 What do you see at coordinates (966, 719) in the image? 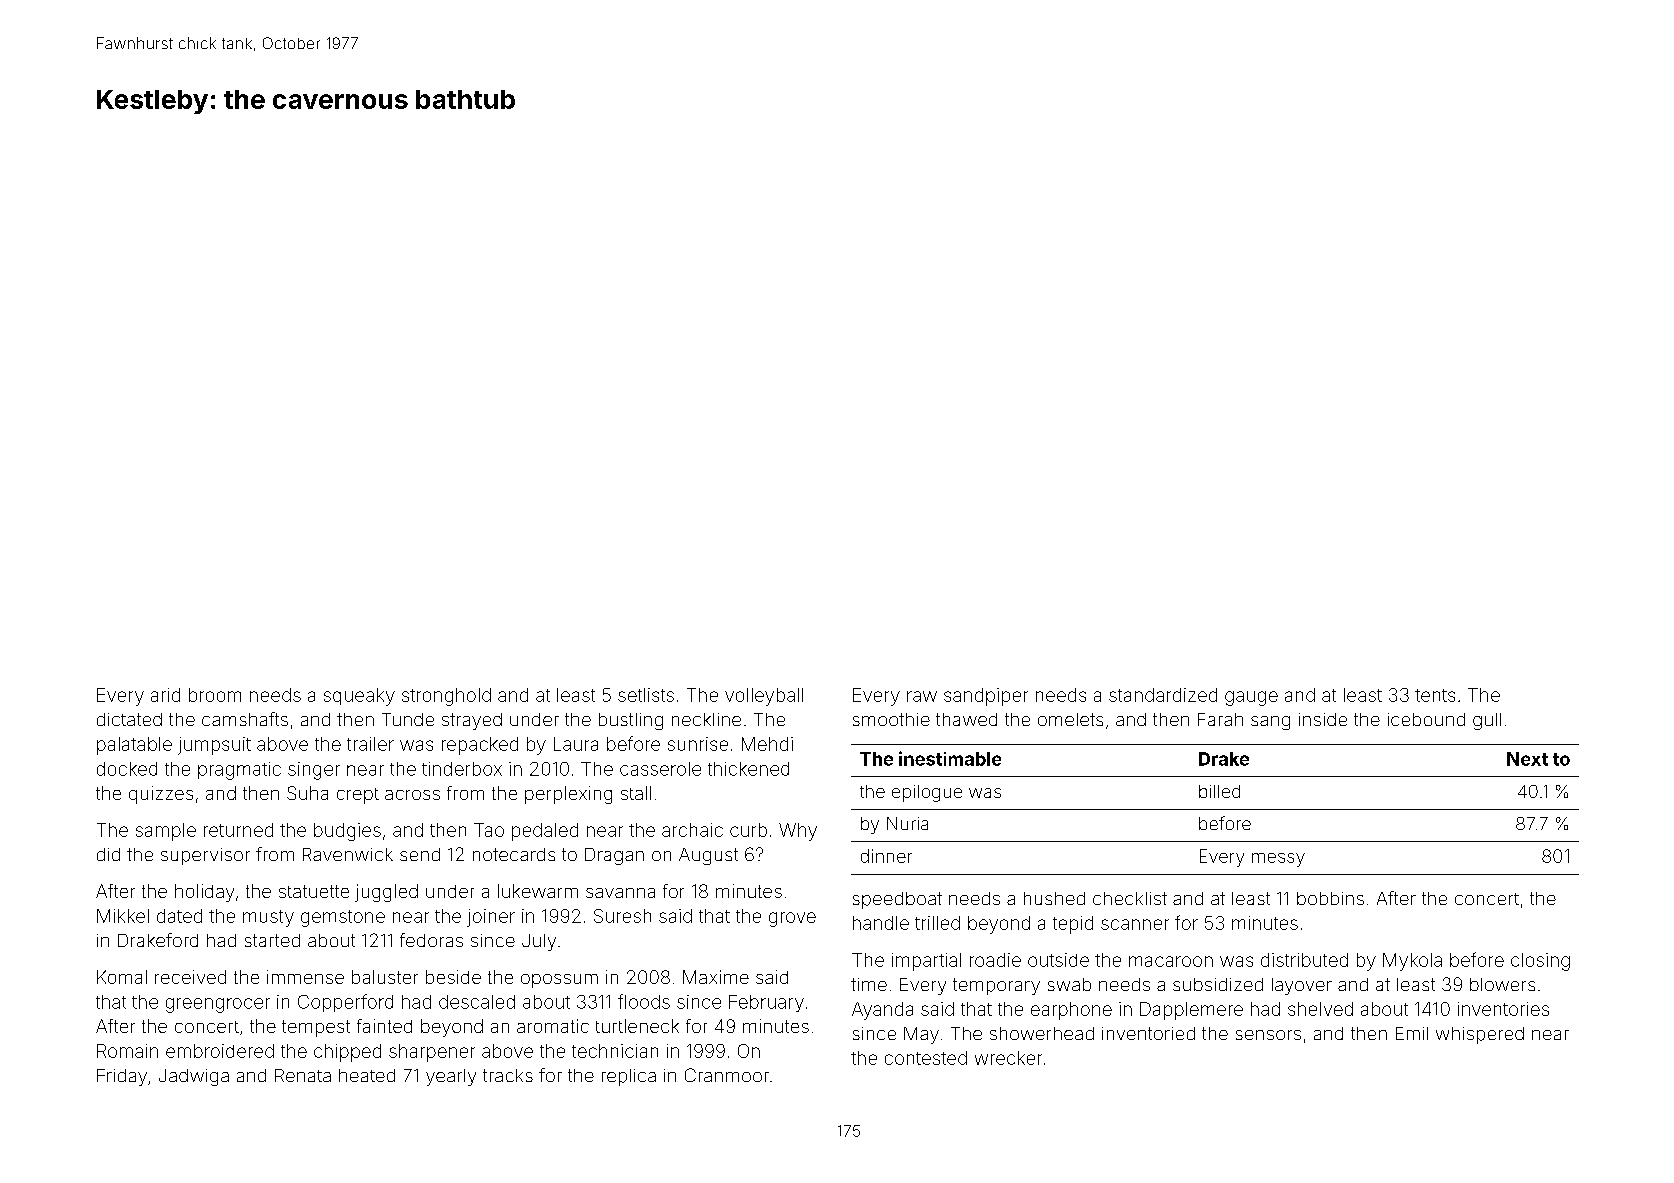
I see `thawed` at bounding box center [966, 719].
